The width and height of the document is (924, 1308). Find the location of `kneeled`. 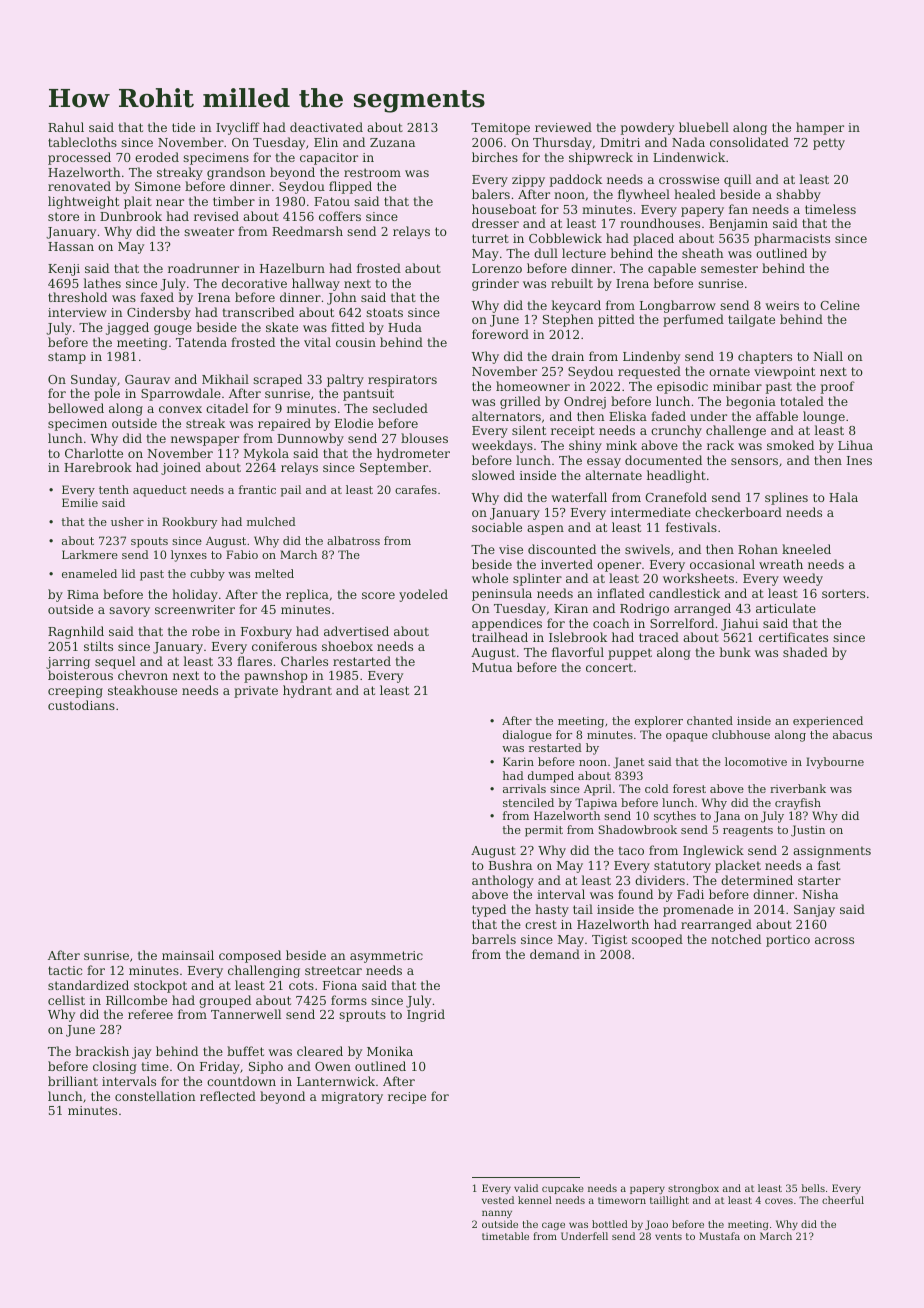

kneeled is located at coordinates (806, 549).
